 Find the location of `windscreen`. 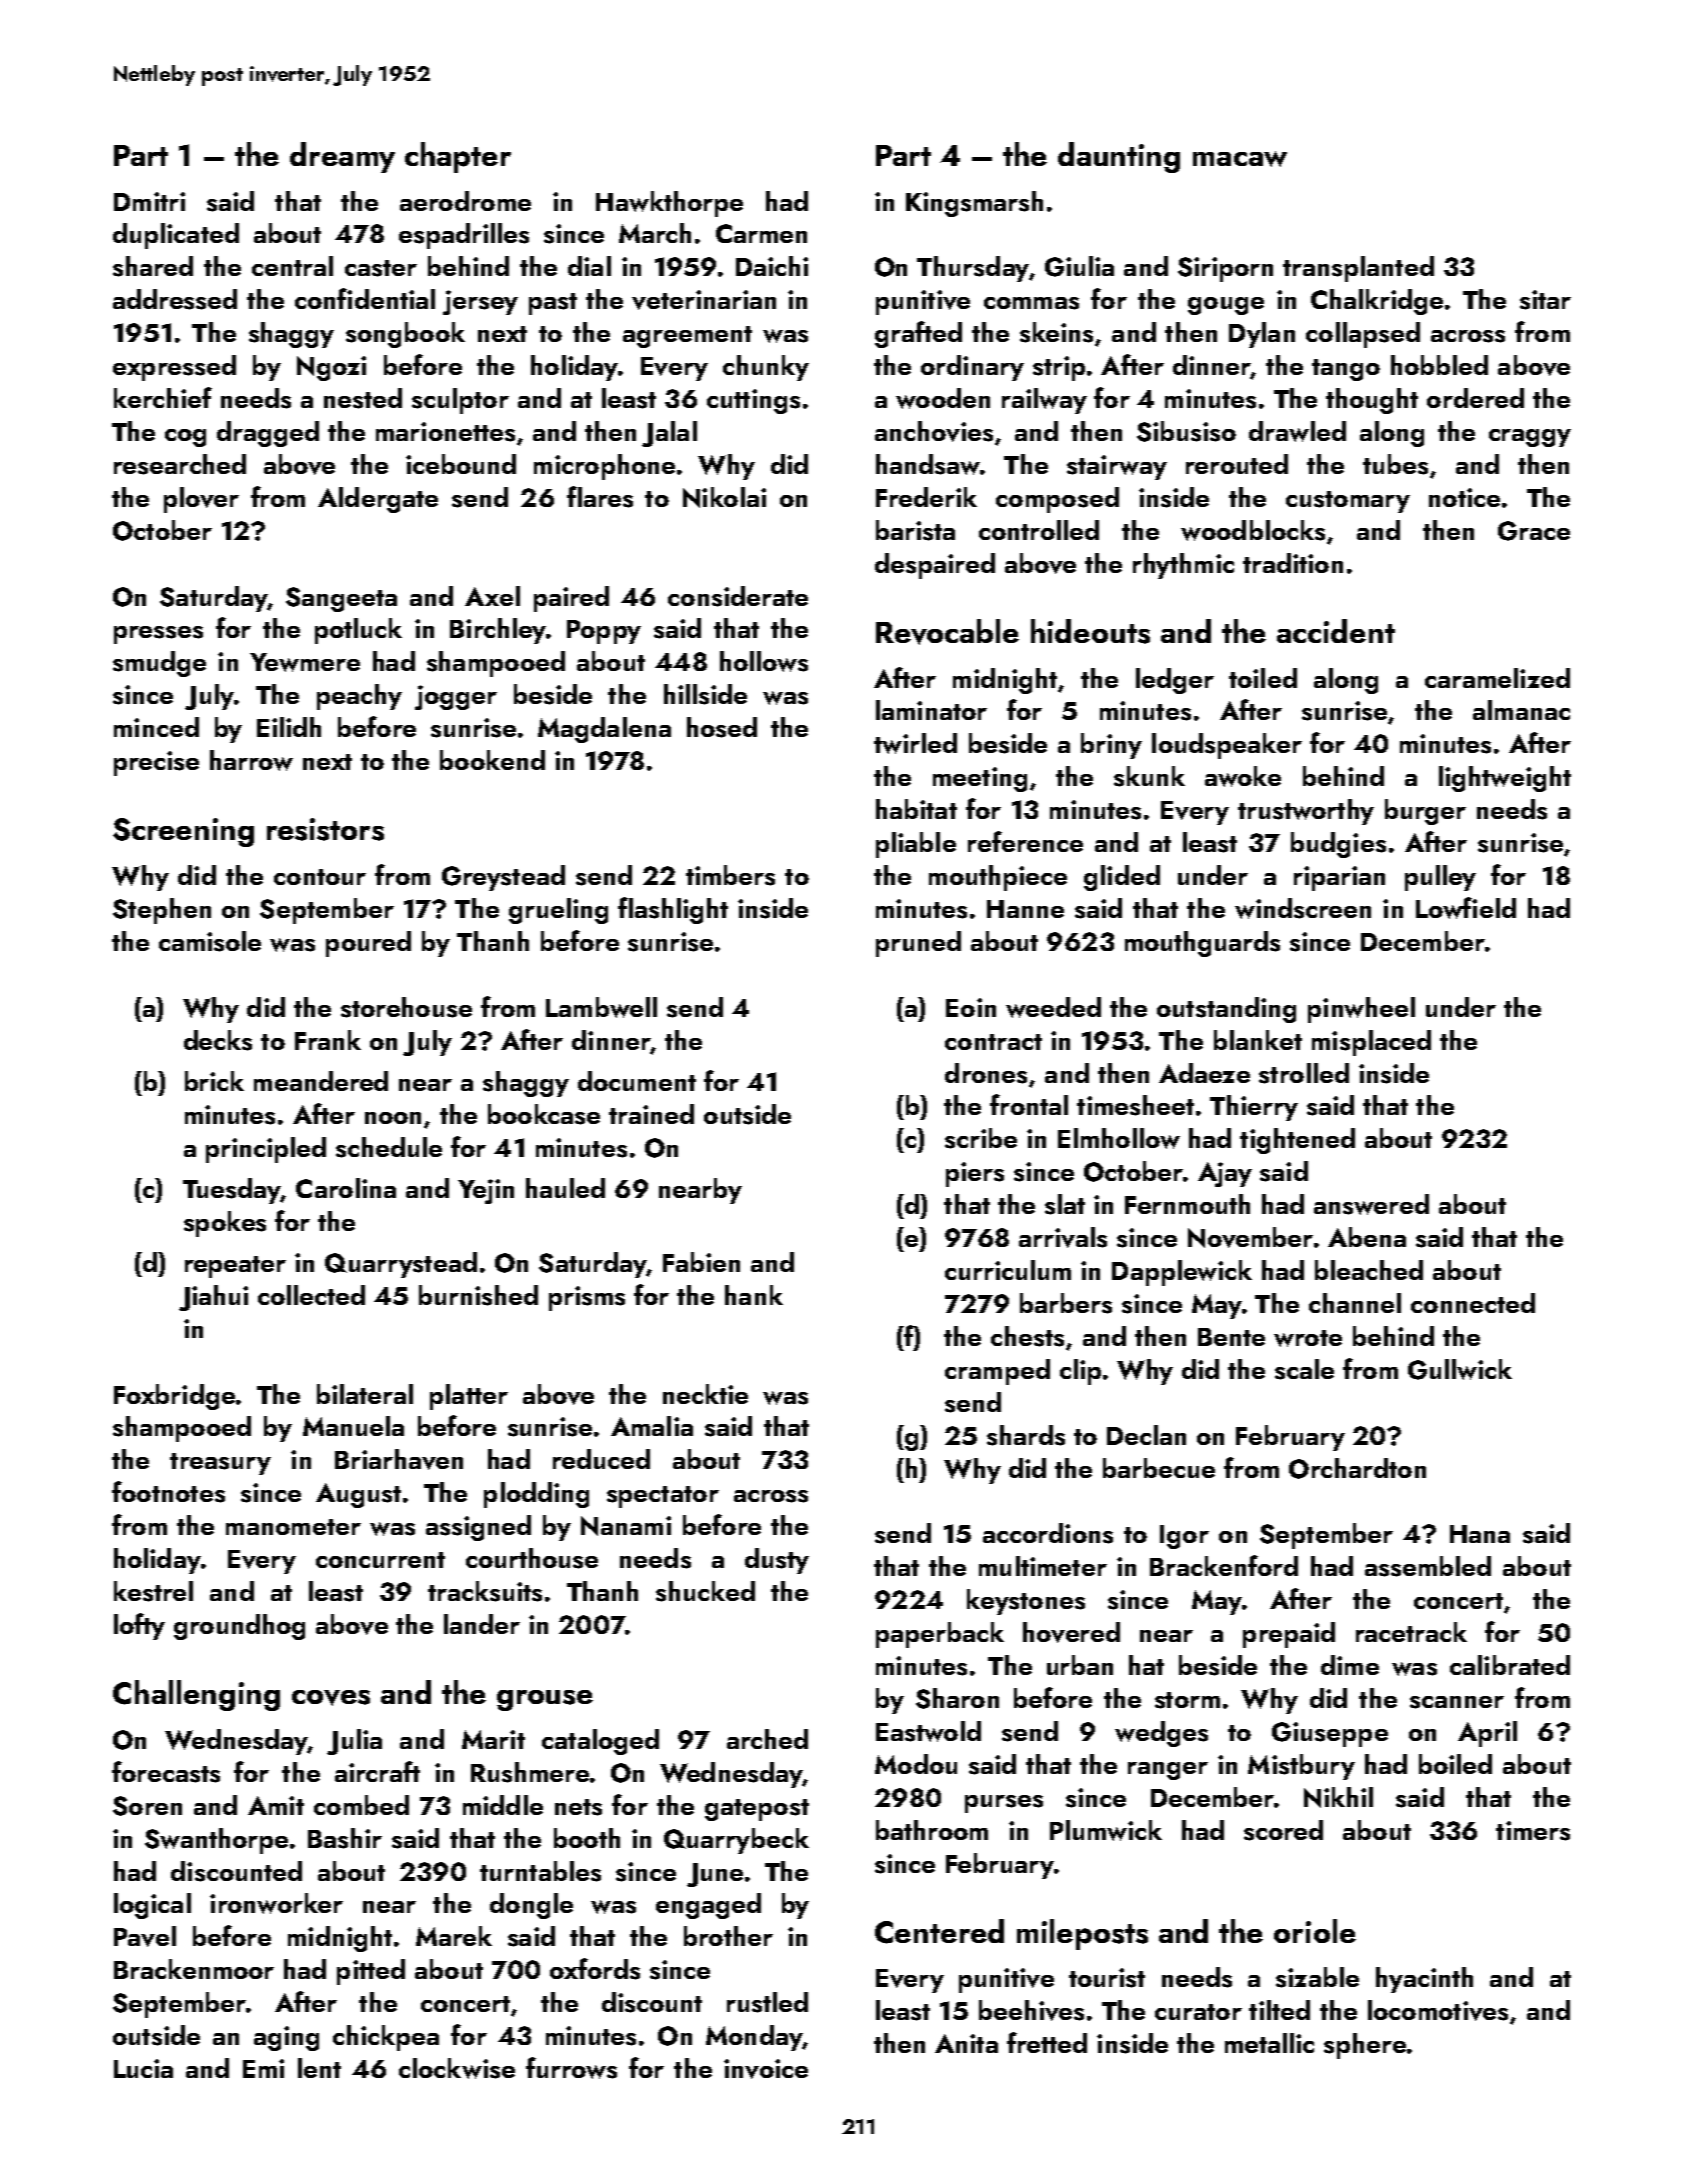

windscreen is located at coordinates (1303, 908).
